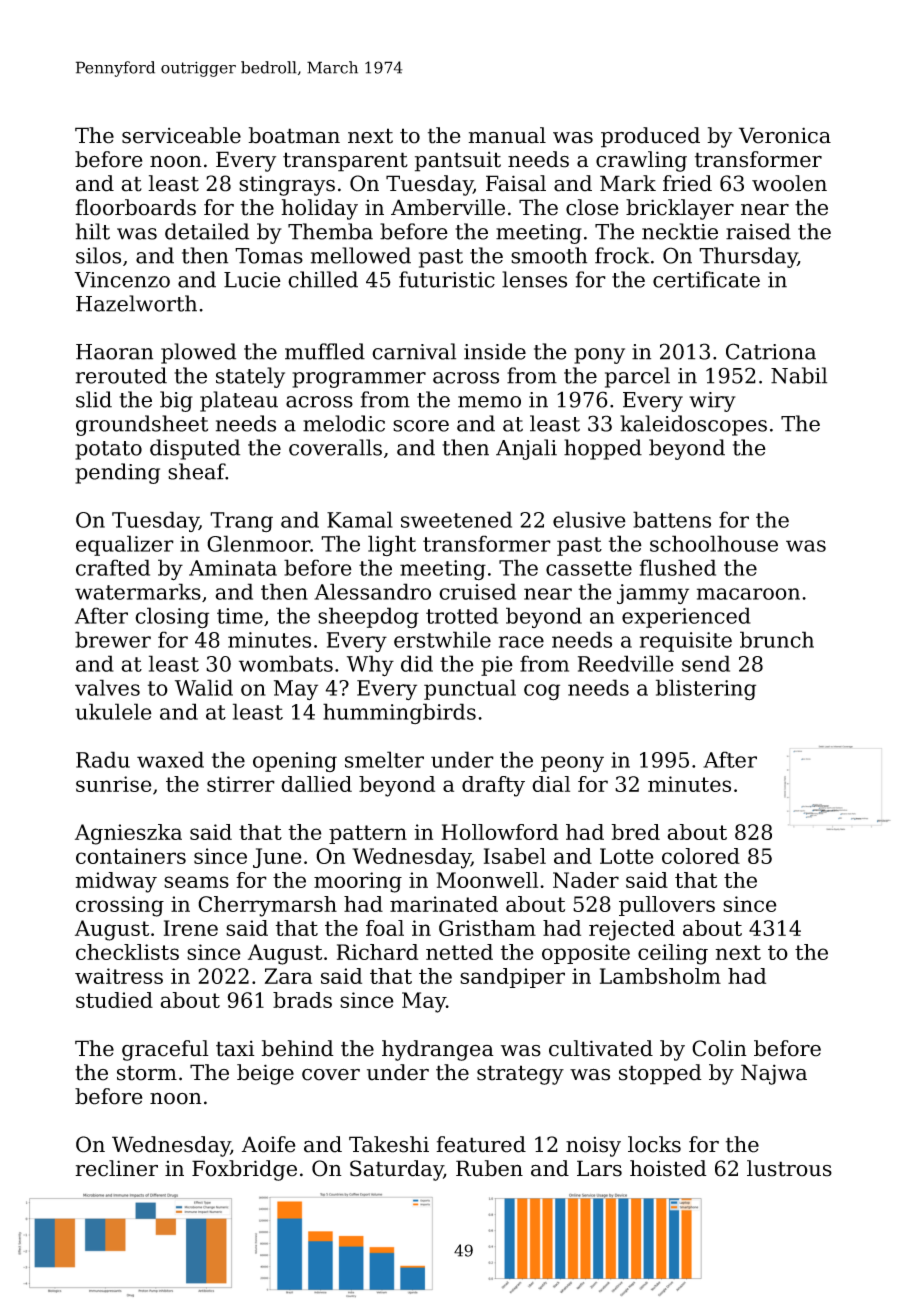 Image resolution: width=908 pixels, height=1316 pixels. What do you see at coordinates (389, 1144) in the screenshot?
I see `Takeshi` at bounding box center [389, 1144].
